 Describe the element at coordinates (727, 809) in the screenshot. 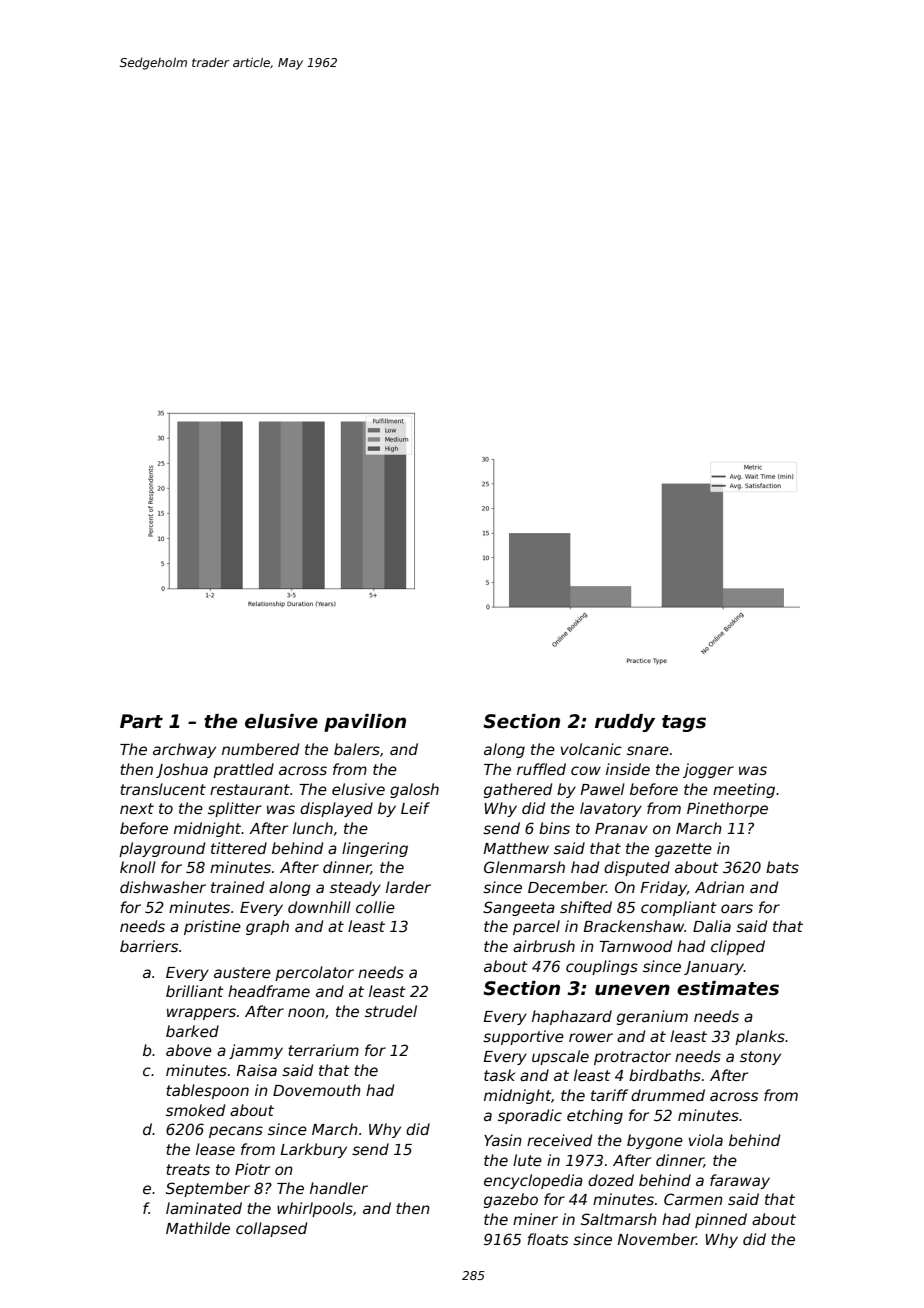

I see `Pinethorpe` at that location.
